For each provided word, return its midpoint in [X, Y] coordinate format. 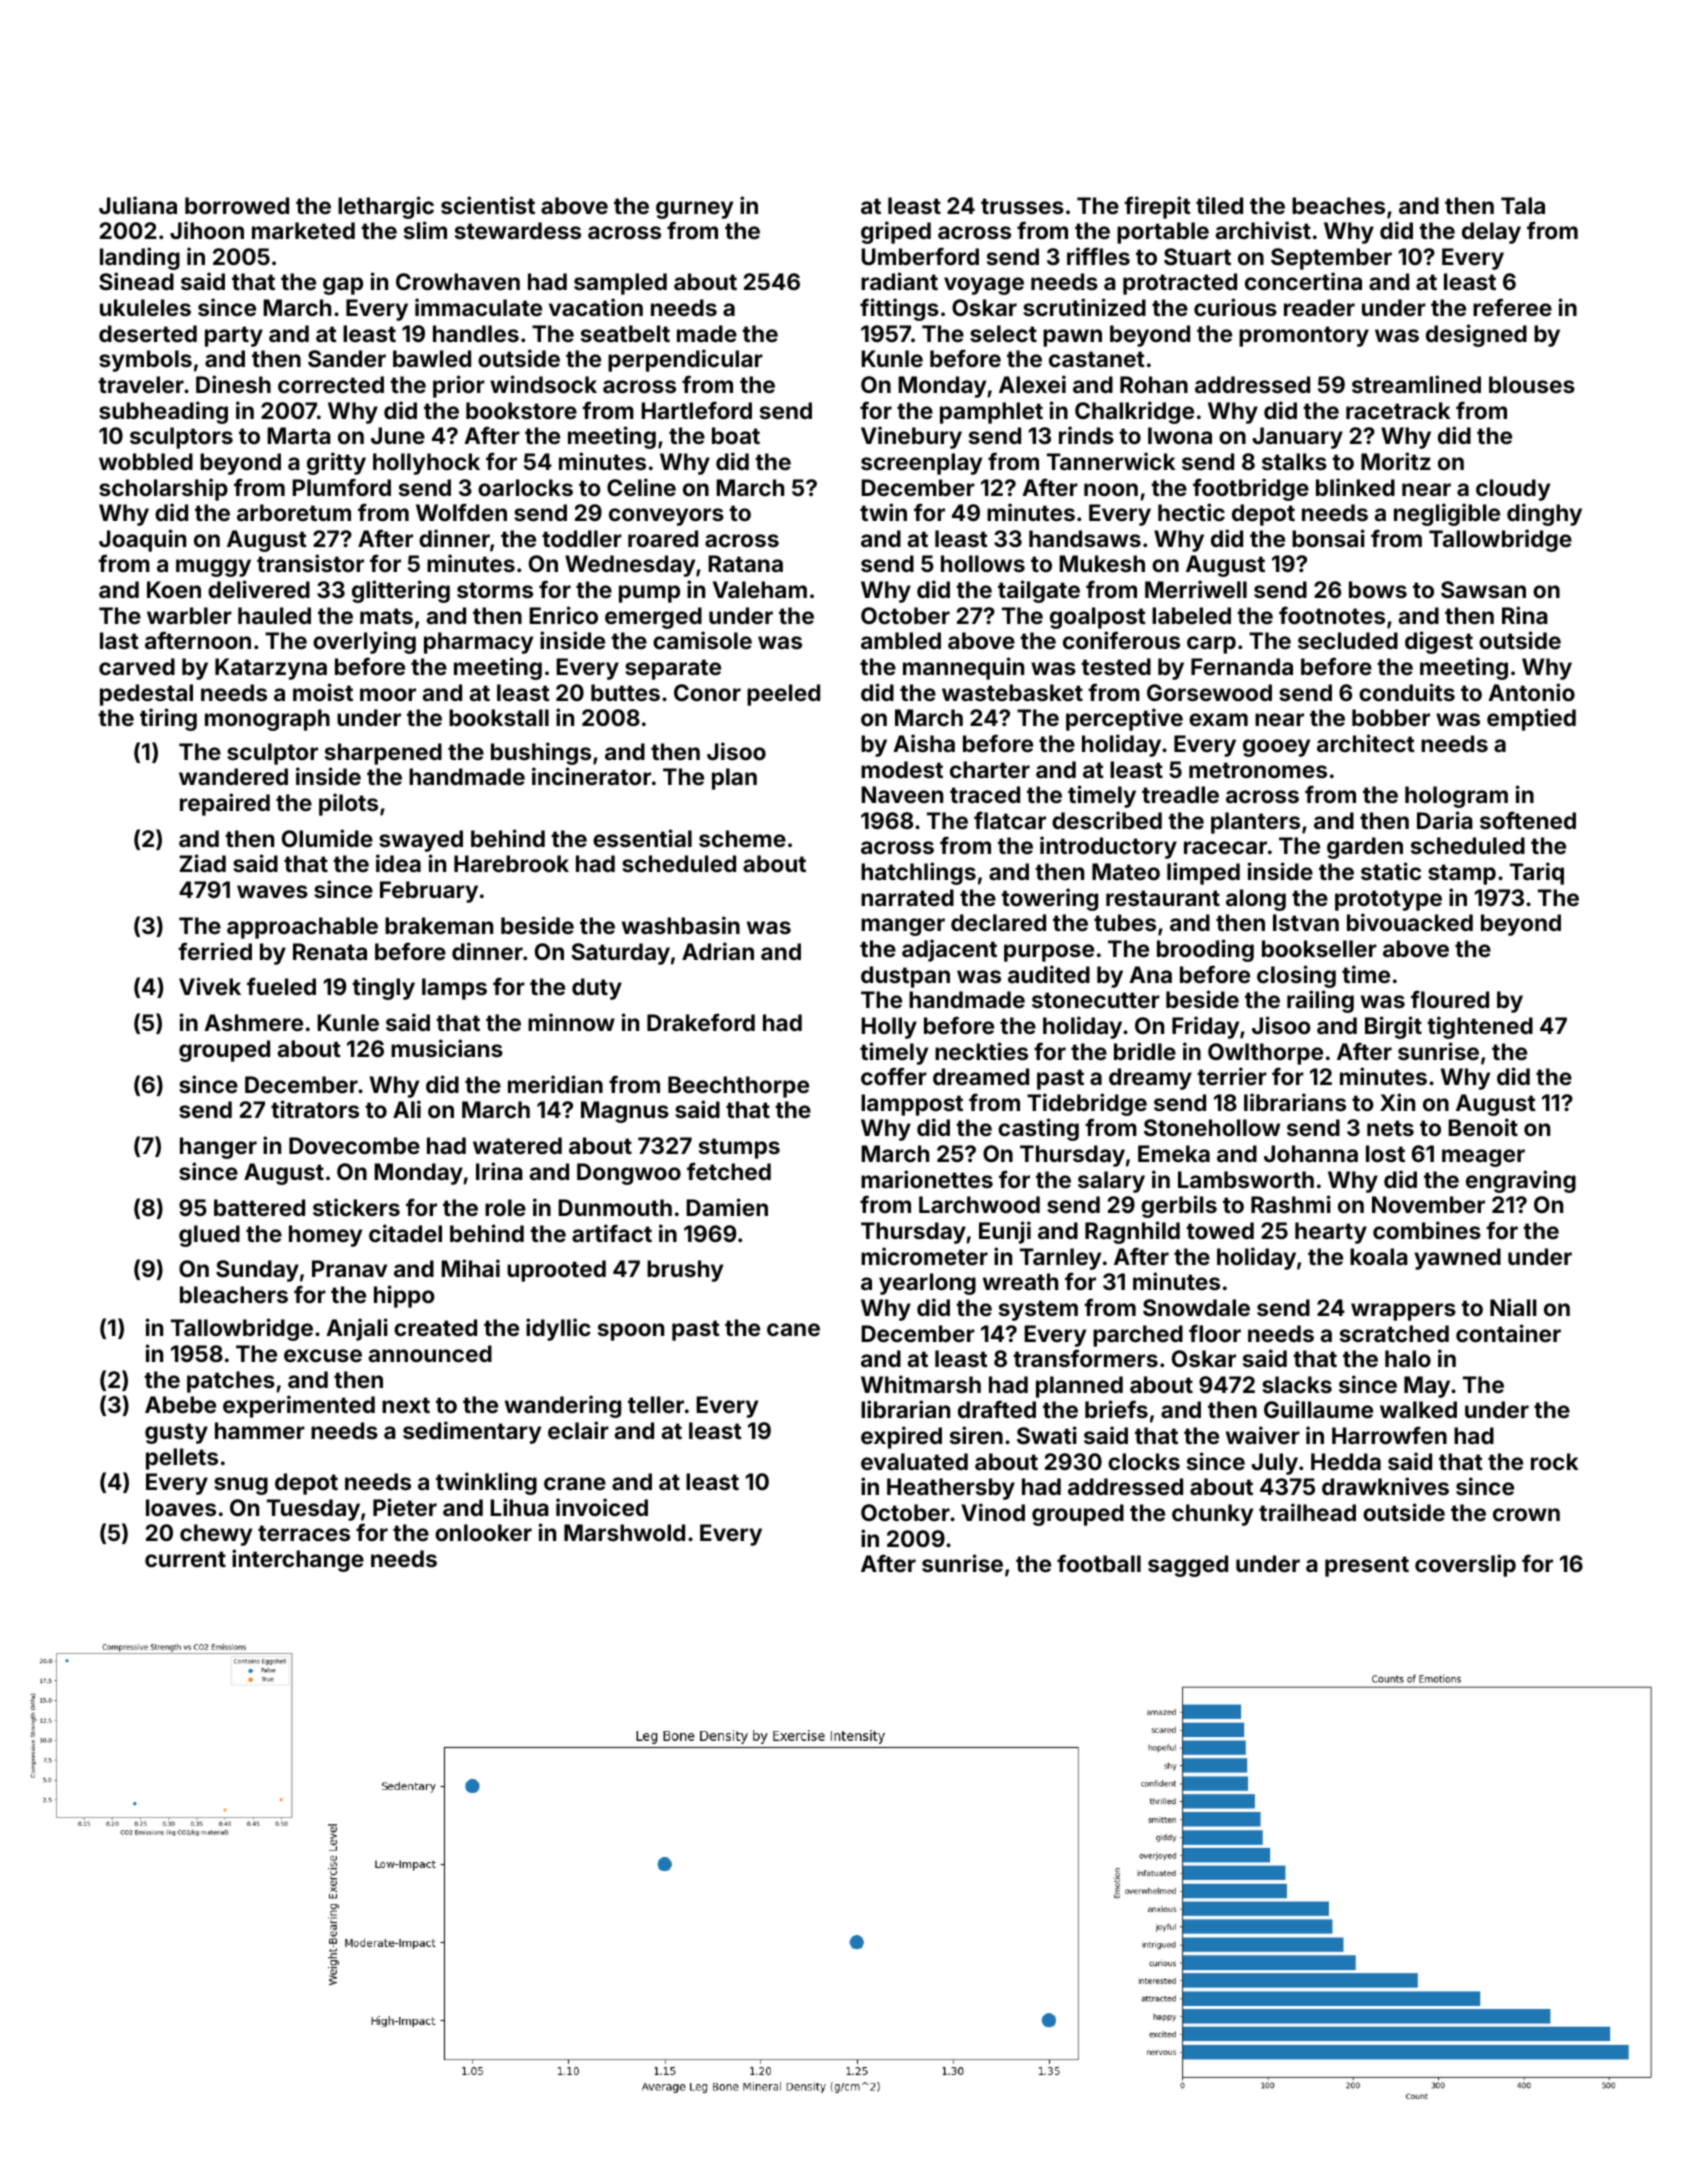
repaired [225, 804]
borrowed [237, 205]
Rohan [1154, 384]
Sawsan [1483, 589]
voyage [984, 286]
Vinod [993, 1512]
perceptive [1124, 719]
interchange [298, 1560]
